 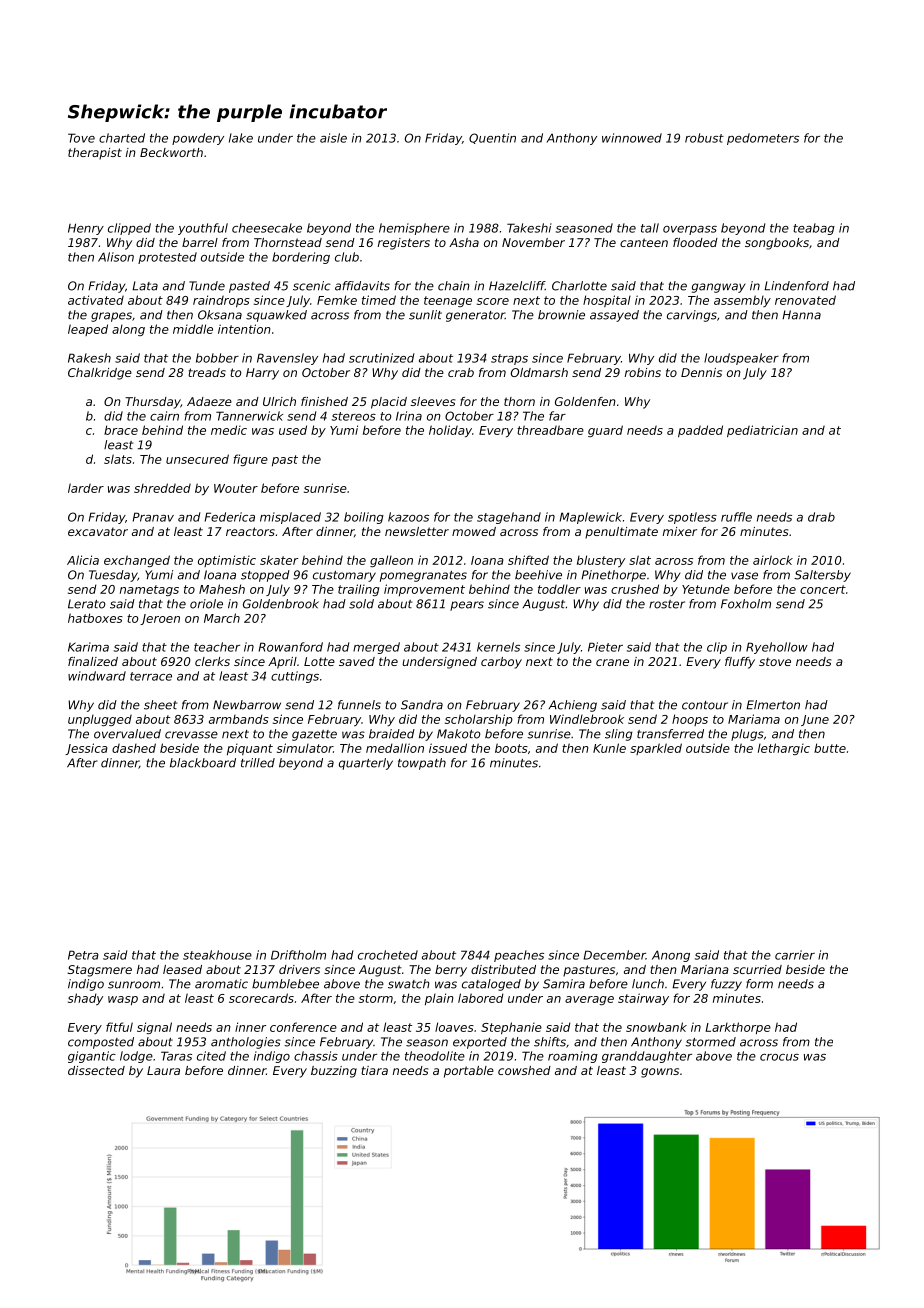 What do you see at coordinates (467, 606) in the screenshot?
I see `pears` at bounding box center [467, 606].
